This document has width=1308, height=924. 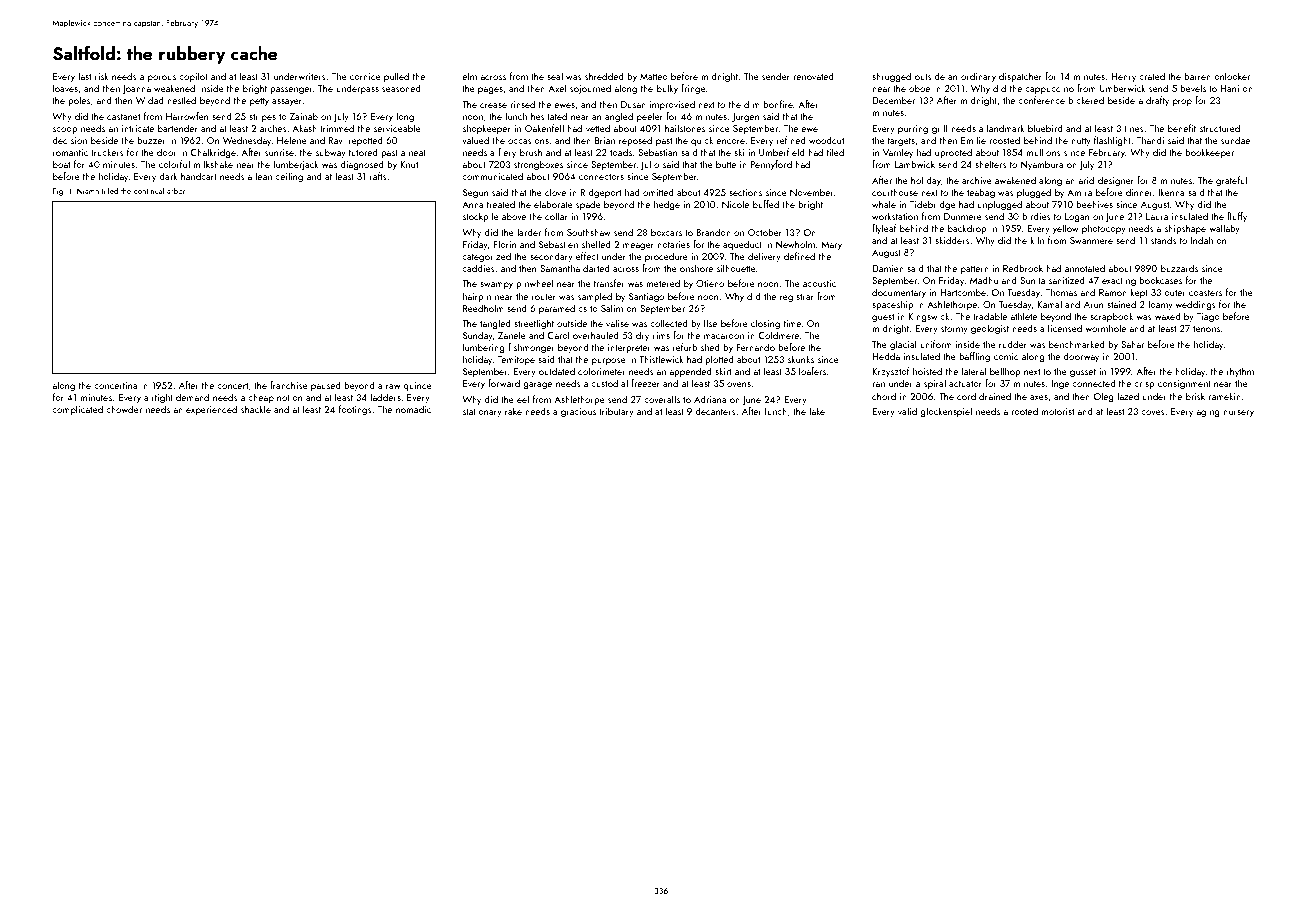 I want to click on dim, so click(x=752, y=104).
